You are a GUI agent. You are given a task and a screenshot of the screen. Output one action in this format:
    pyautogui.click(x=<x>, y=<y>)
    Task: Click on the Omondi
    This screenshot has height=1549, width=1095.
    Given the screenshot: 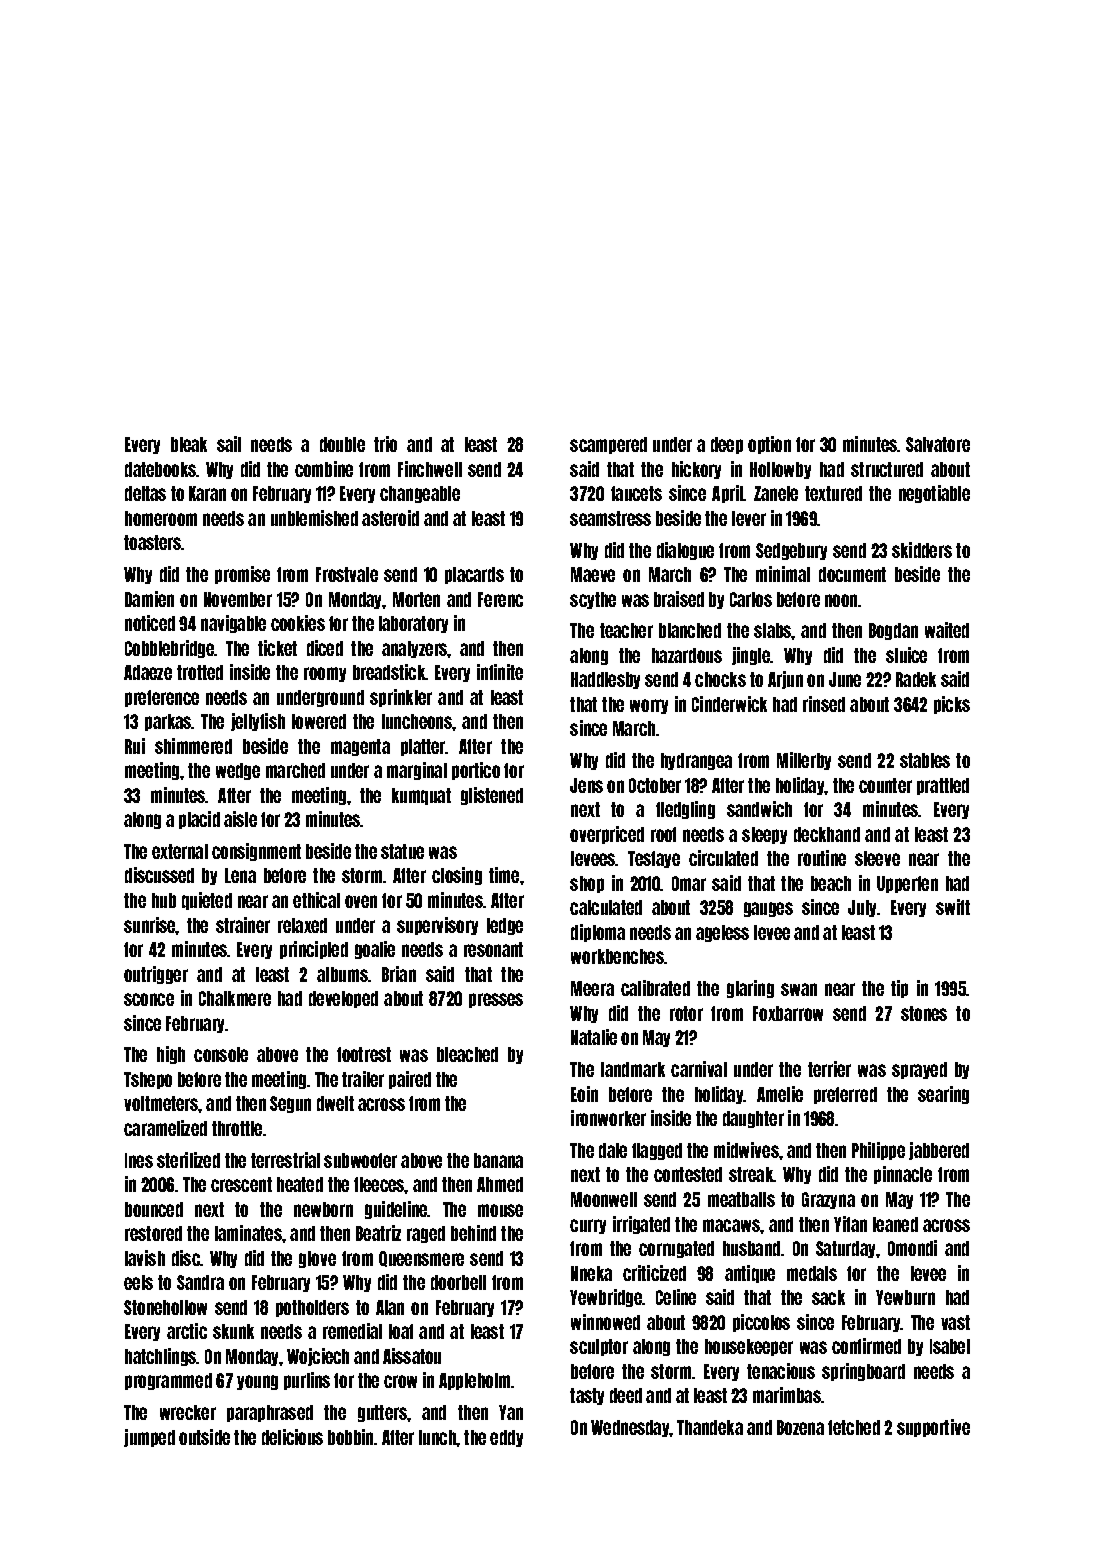 What is the action you would take?
    pyautogui.click(x=912, y=1248)
